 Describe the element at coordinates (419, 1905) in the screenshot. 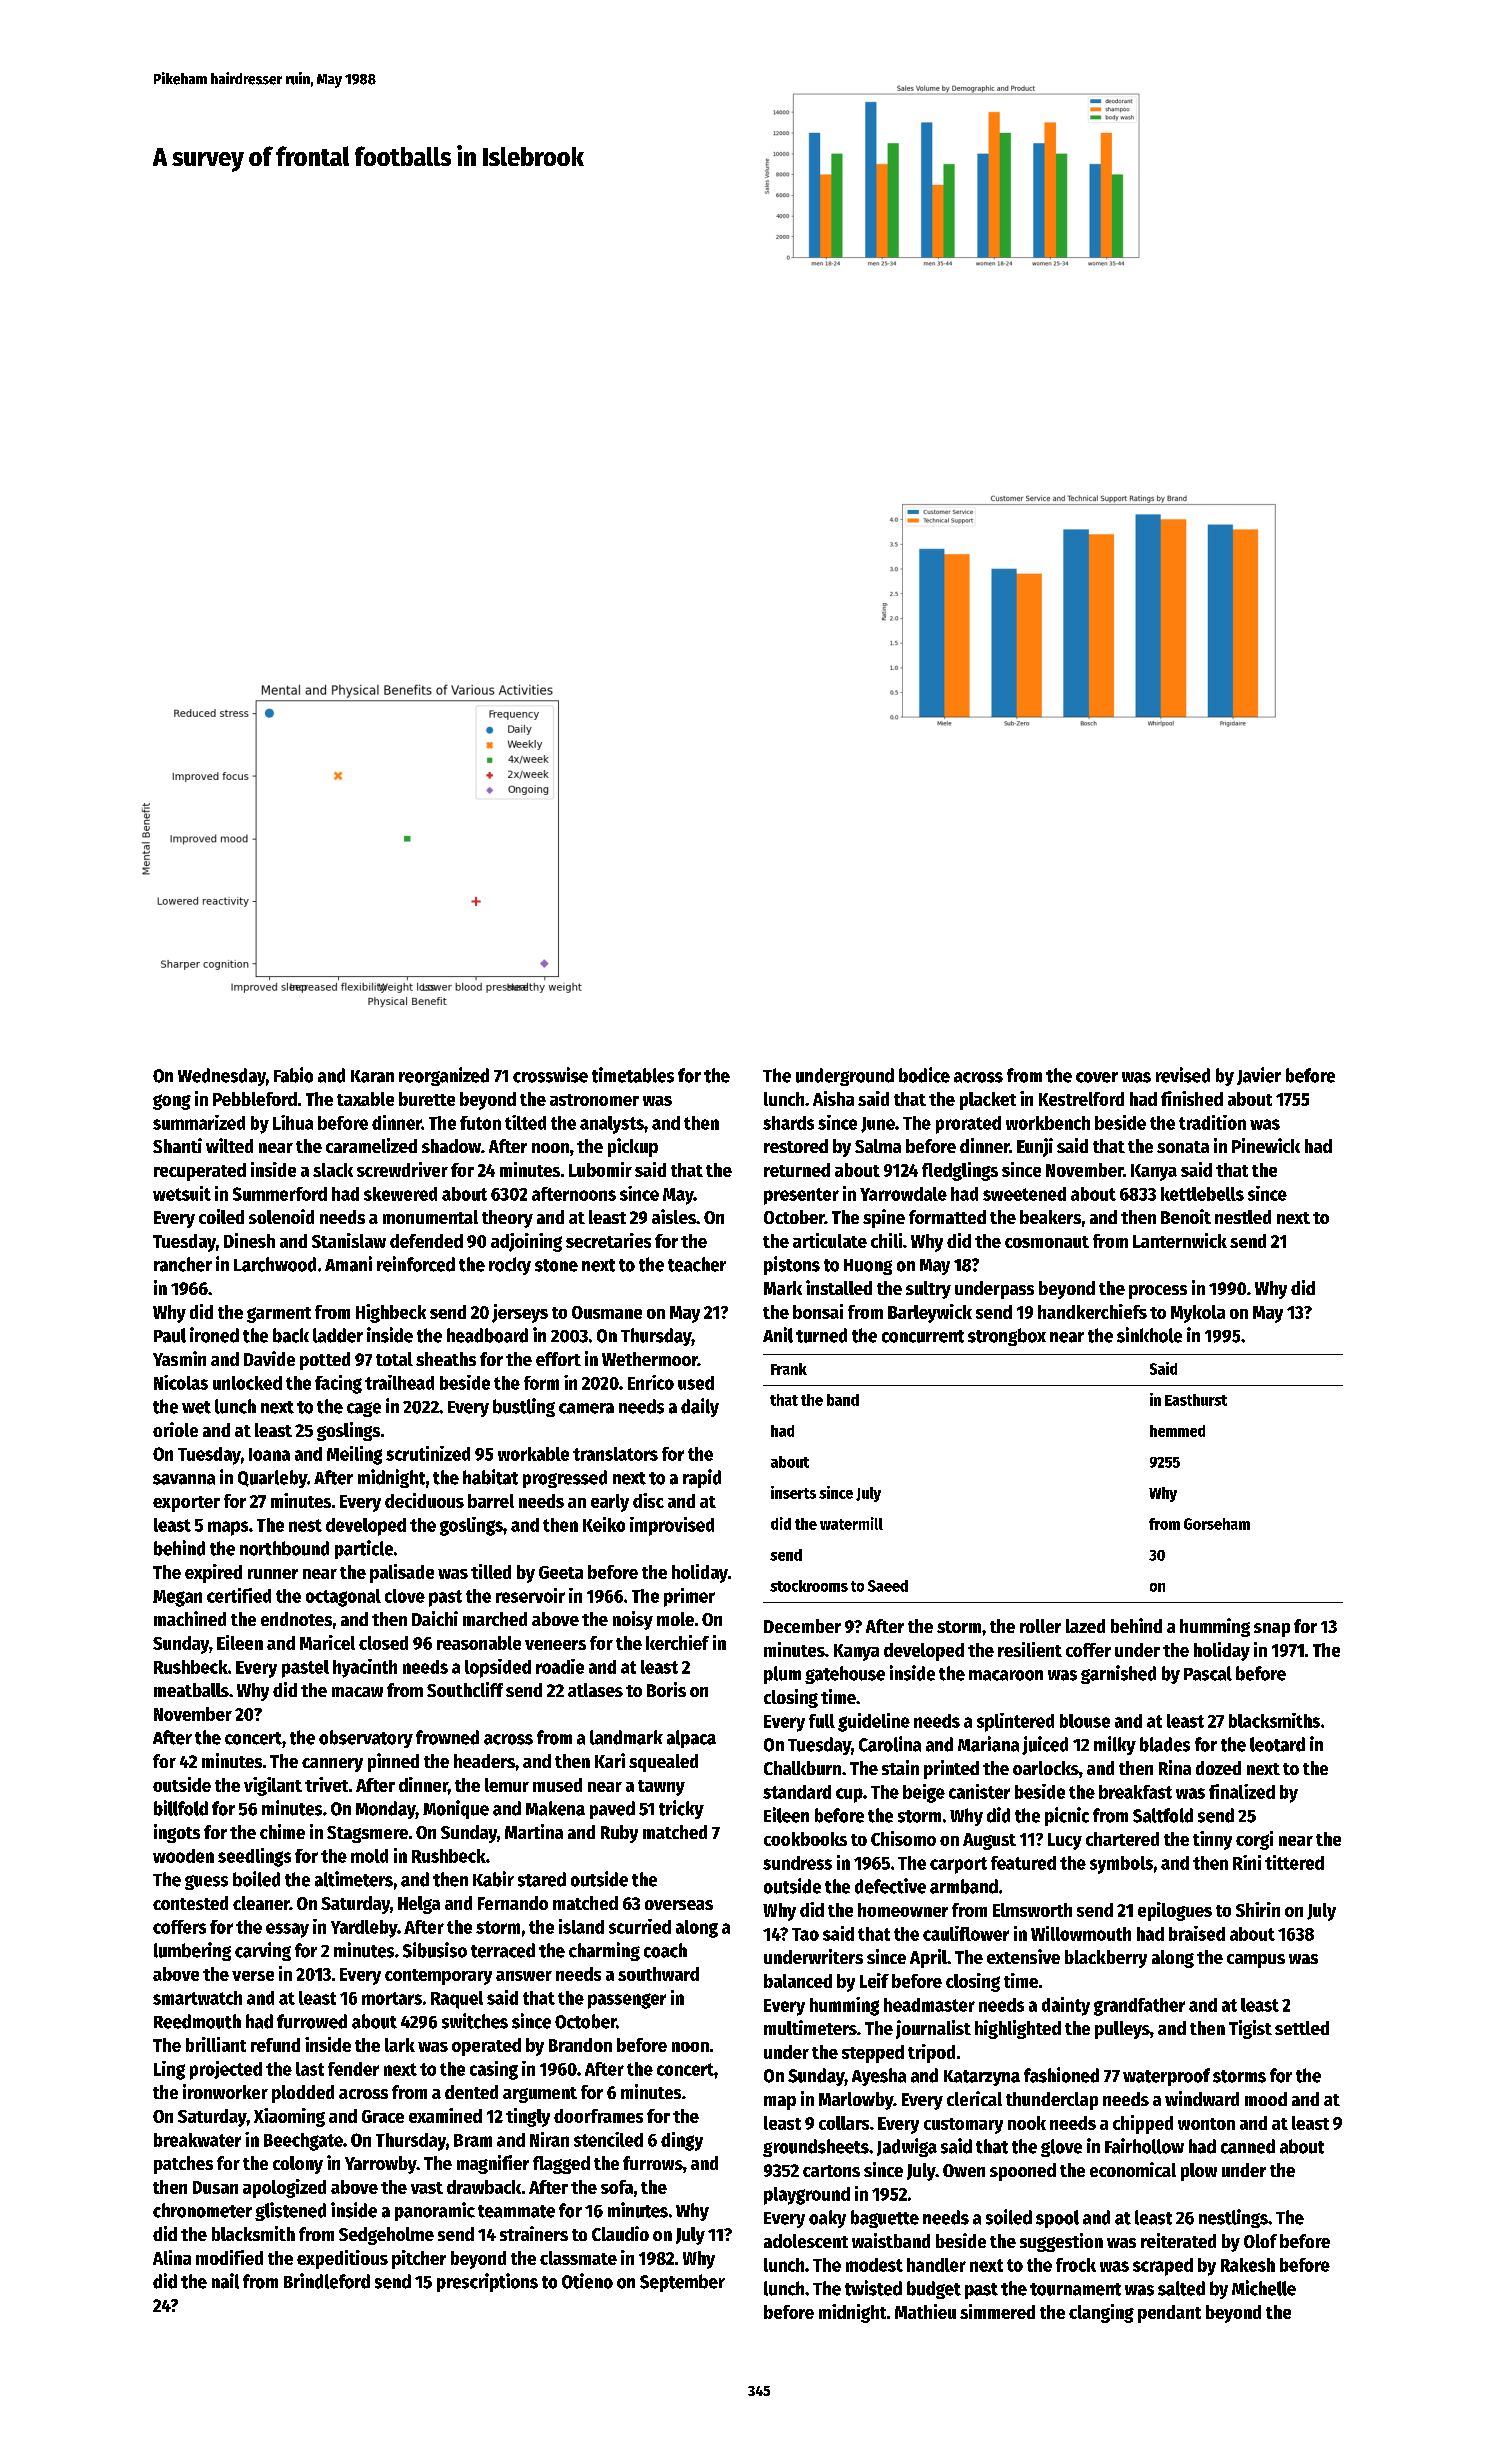

I see `Helga` at that location.
